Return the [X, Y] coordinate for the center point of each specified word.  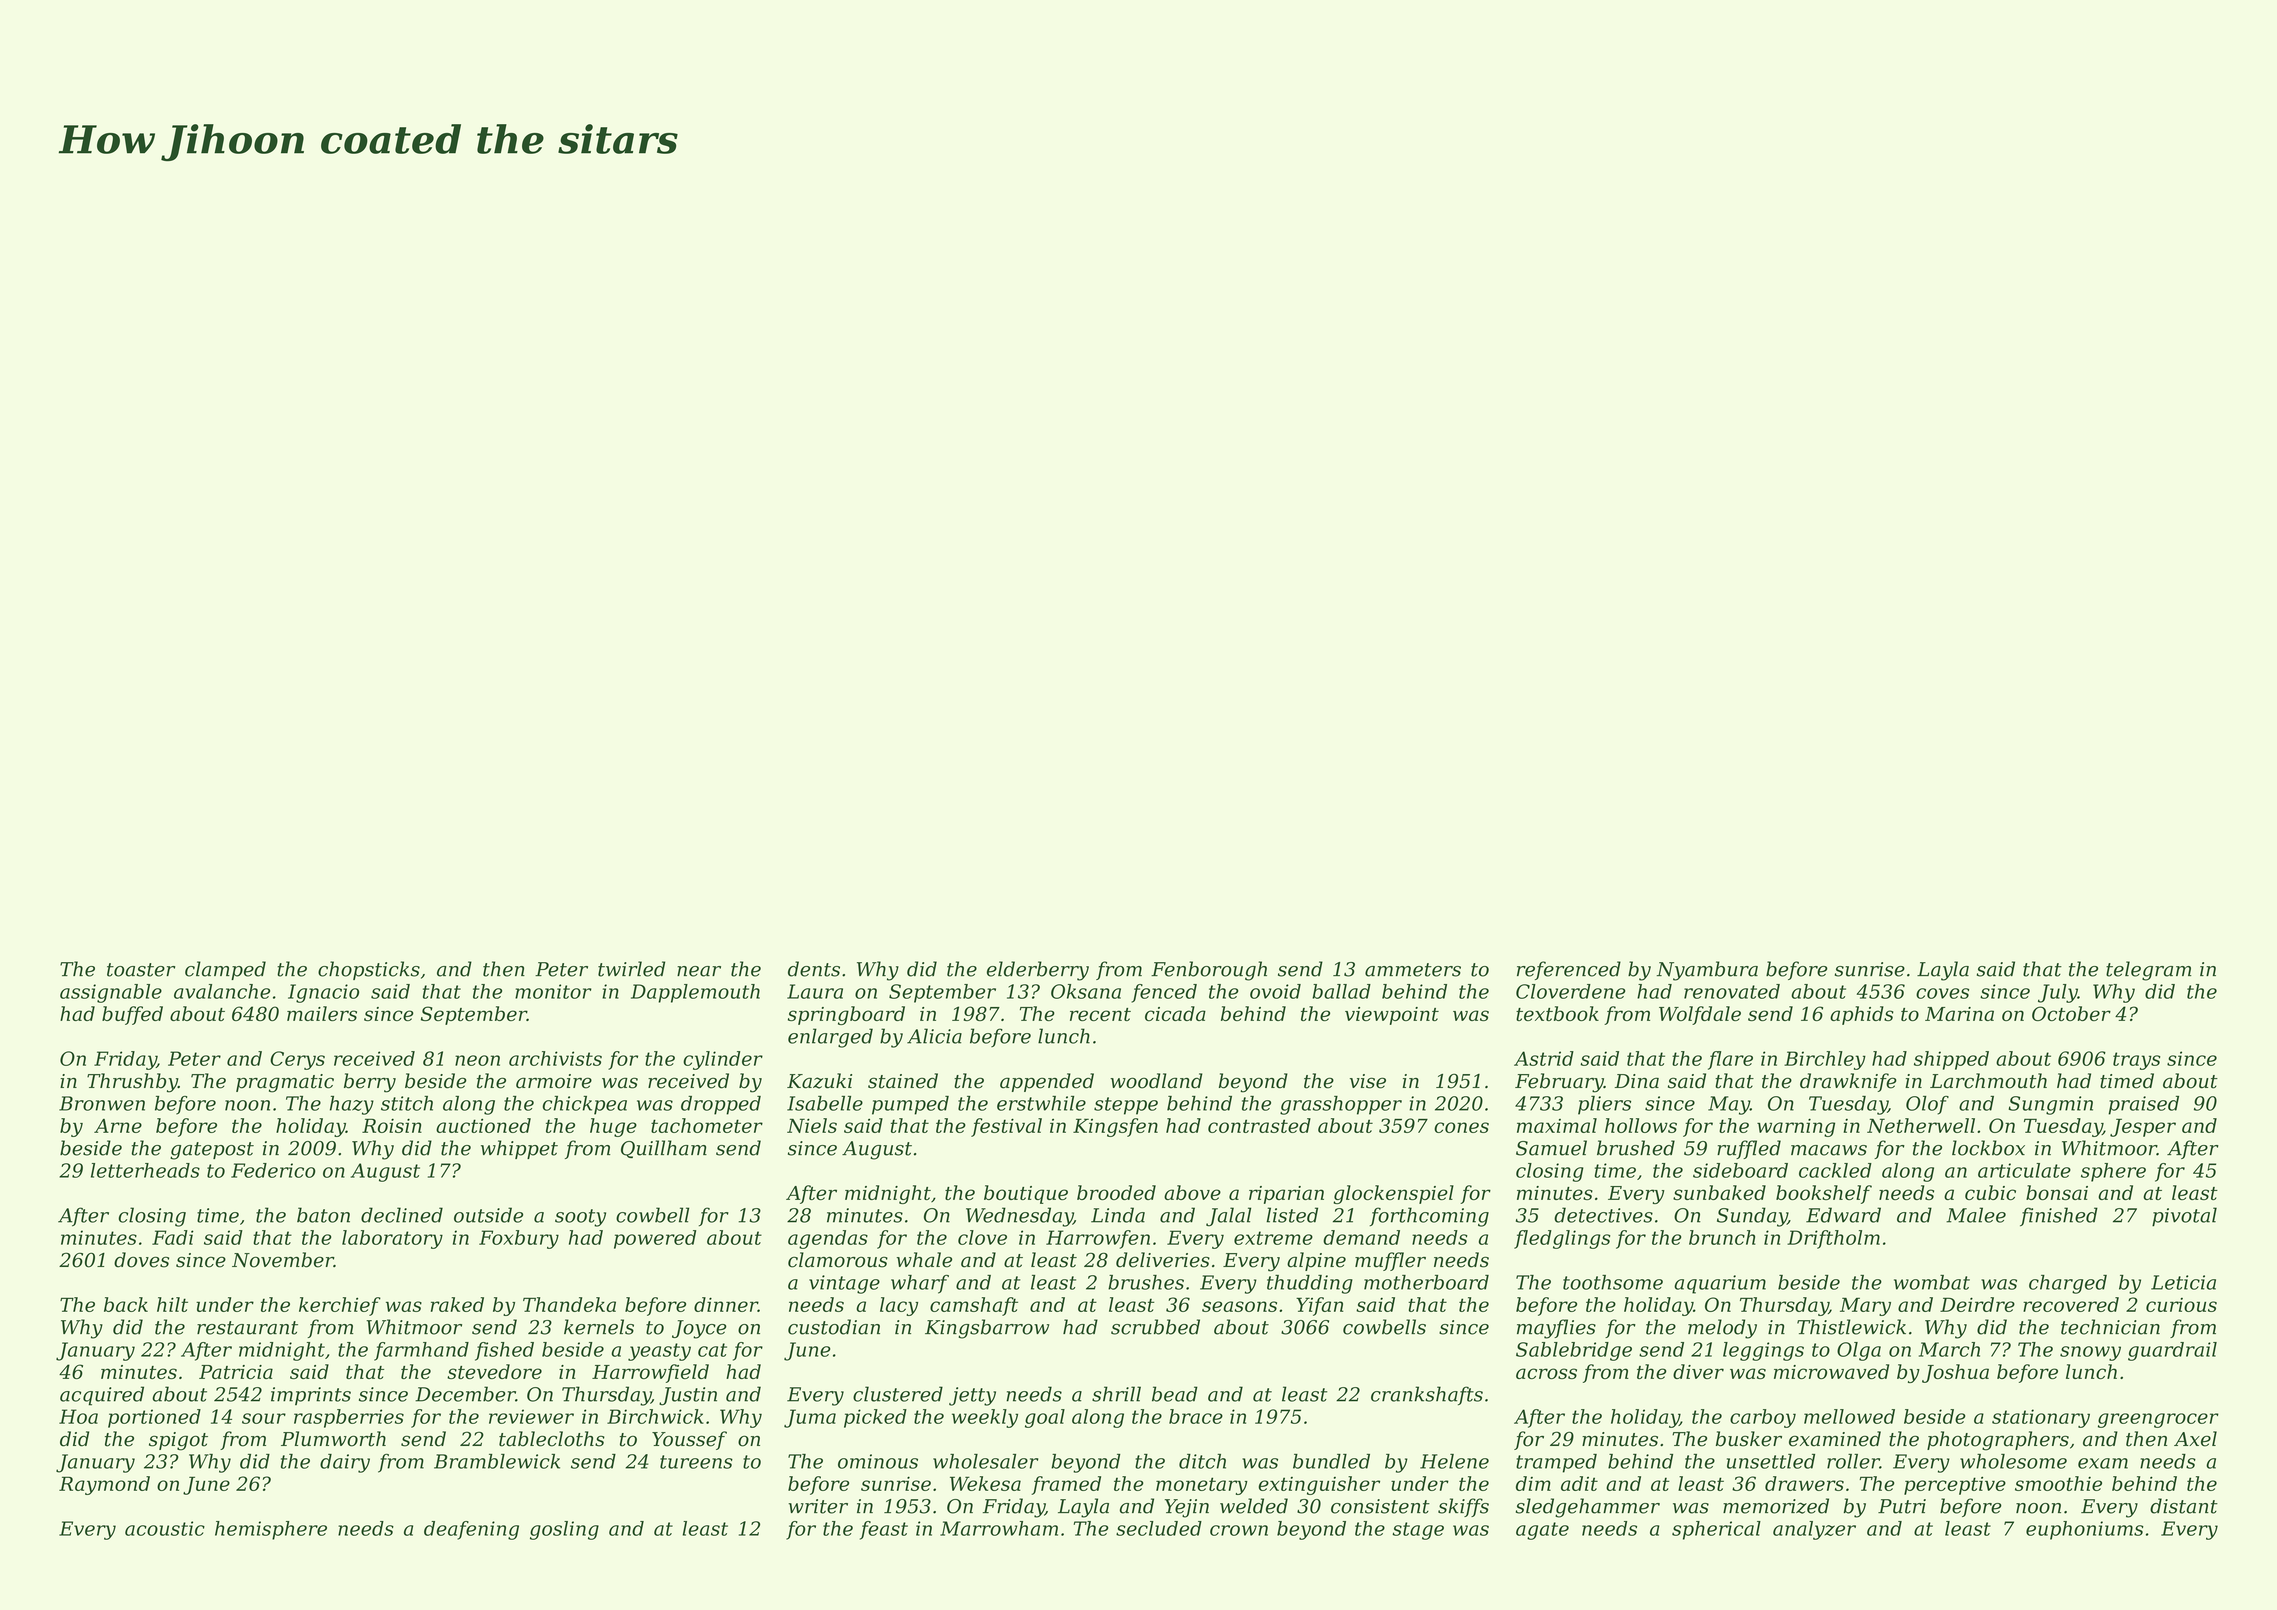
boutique [1026, 1194]
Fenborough [1209, 971]
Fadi [173, 1237]
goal [1045, 1418]
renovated [1732, 991]
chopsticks [369, 970]
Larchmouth [1988, 1081]
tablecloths [552, 1439]
